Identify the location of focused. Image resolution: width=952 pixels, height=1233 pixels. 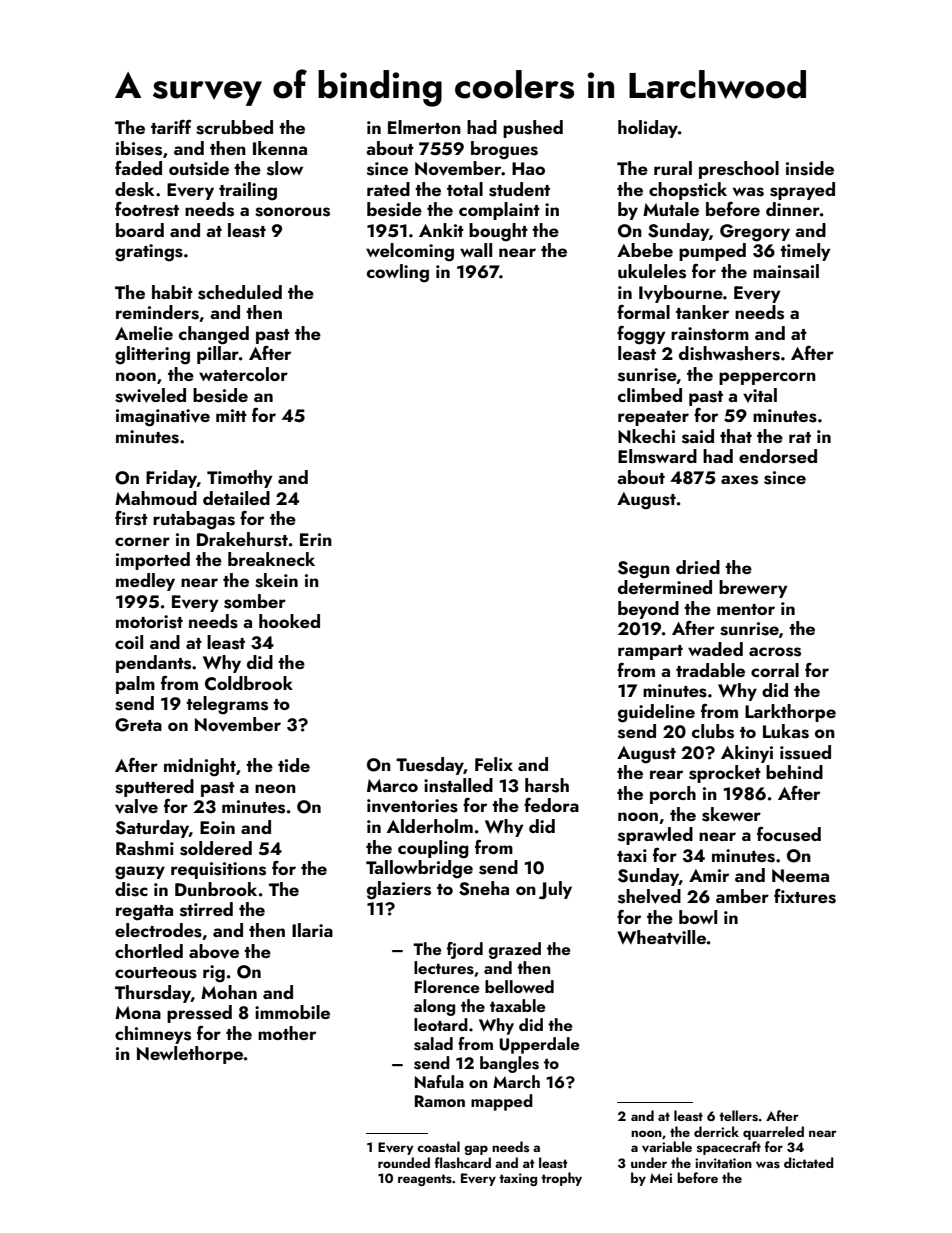
(789, 834).
